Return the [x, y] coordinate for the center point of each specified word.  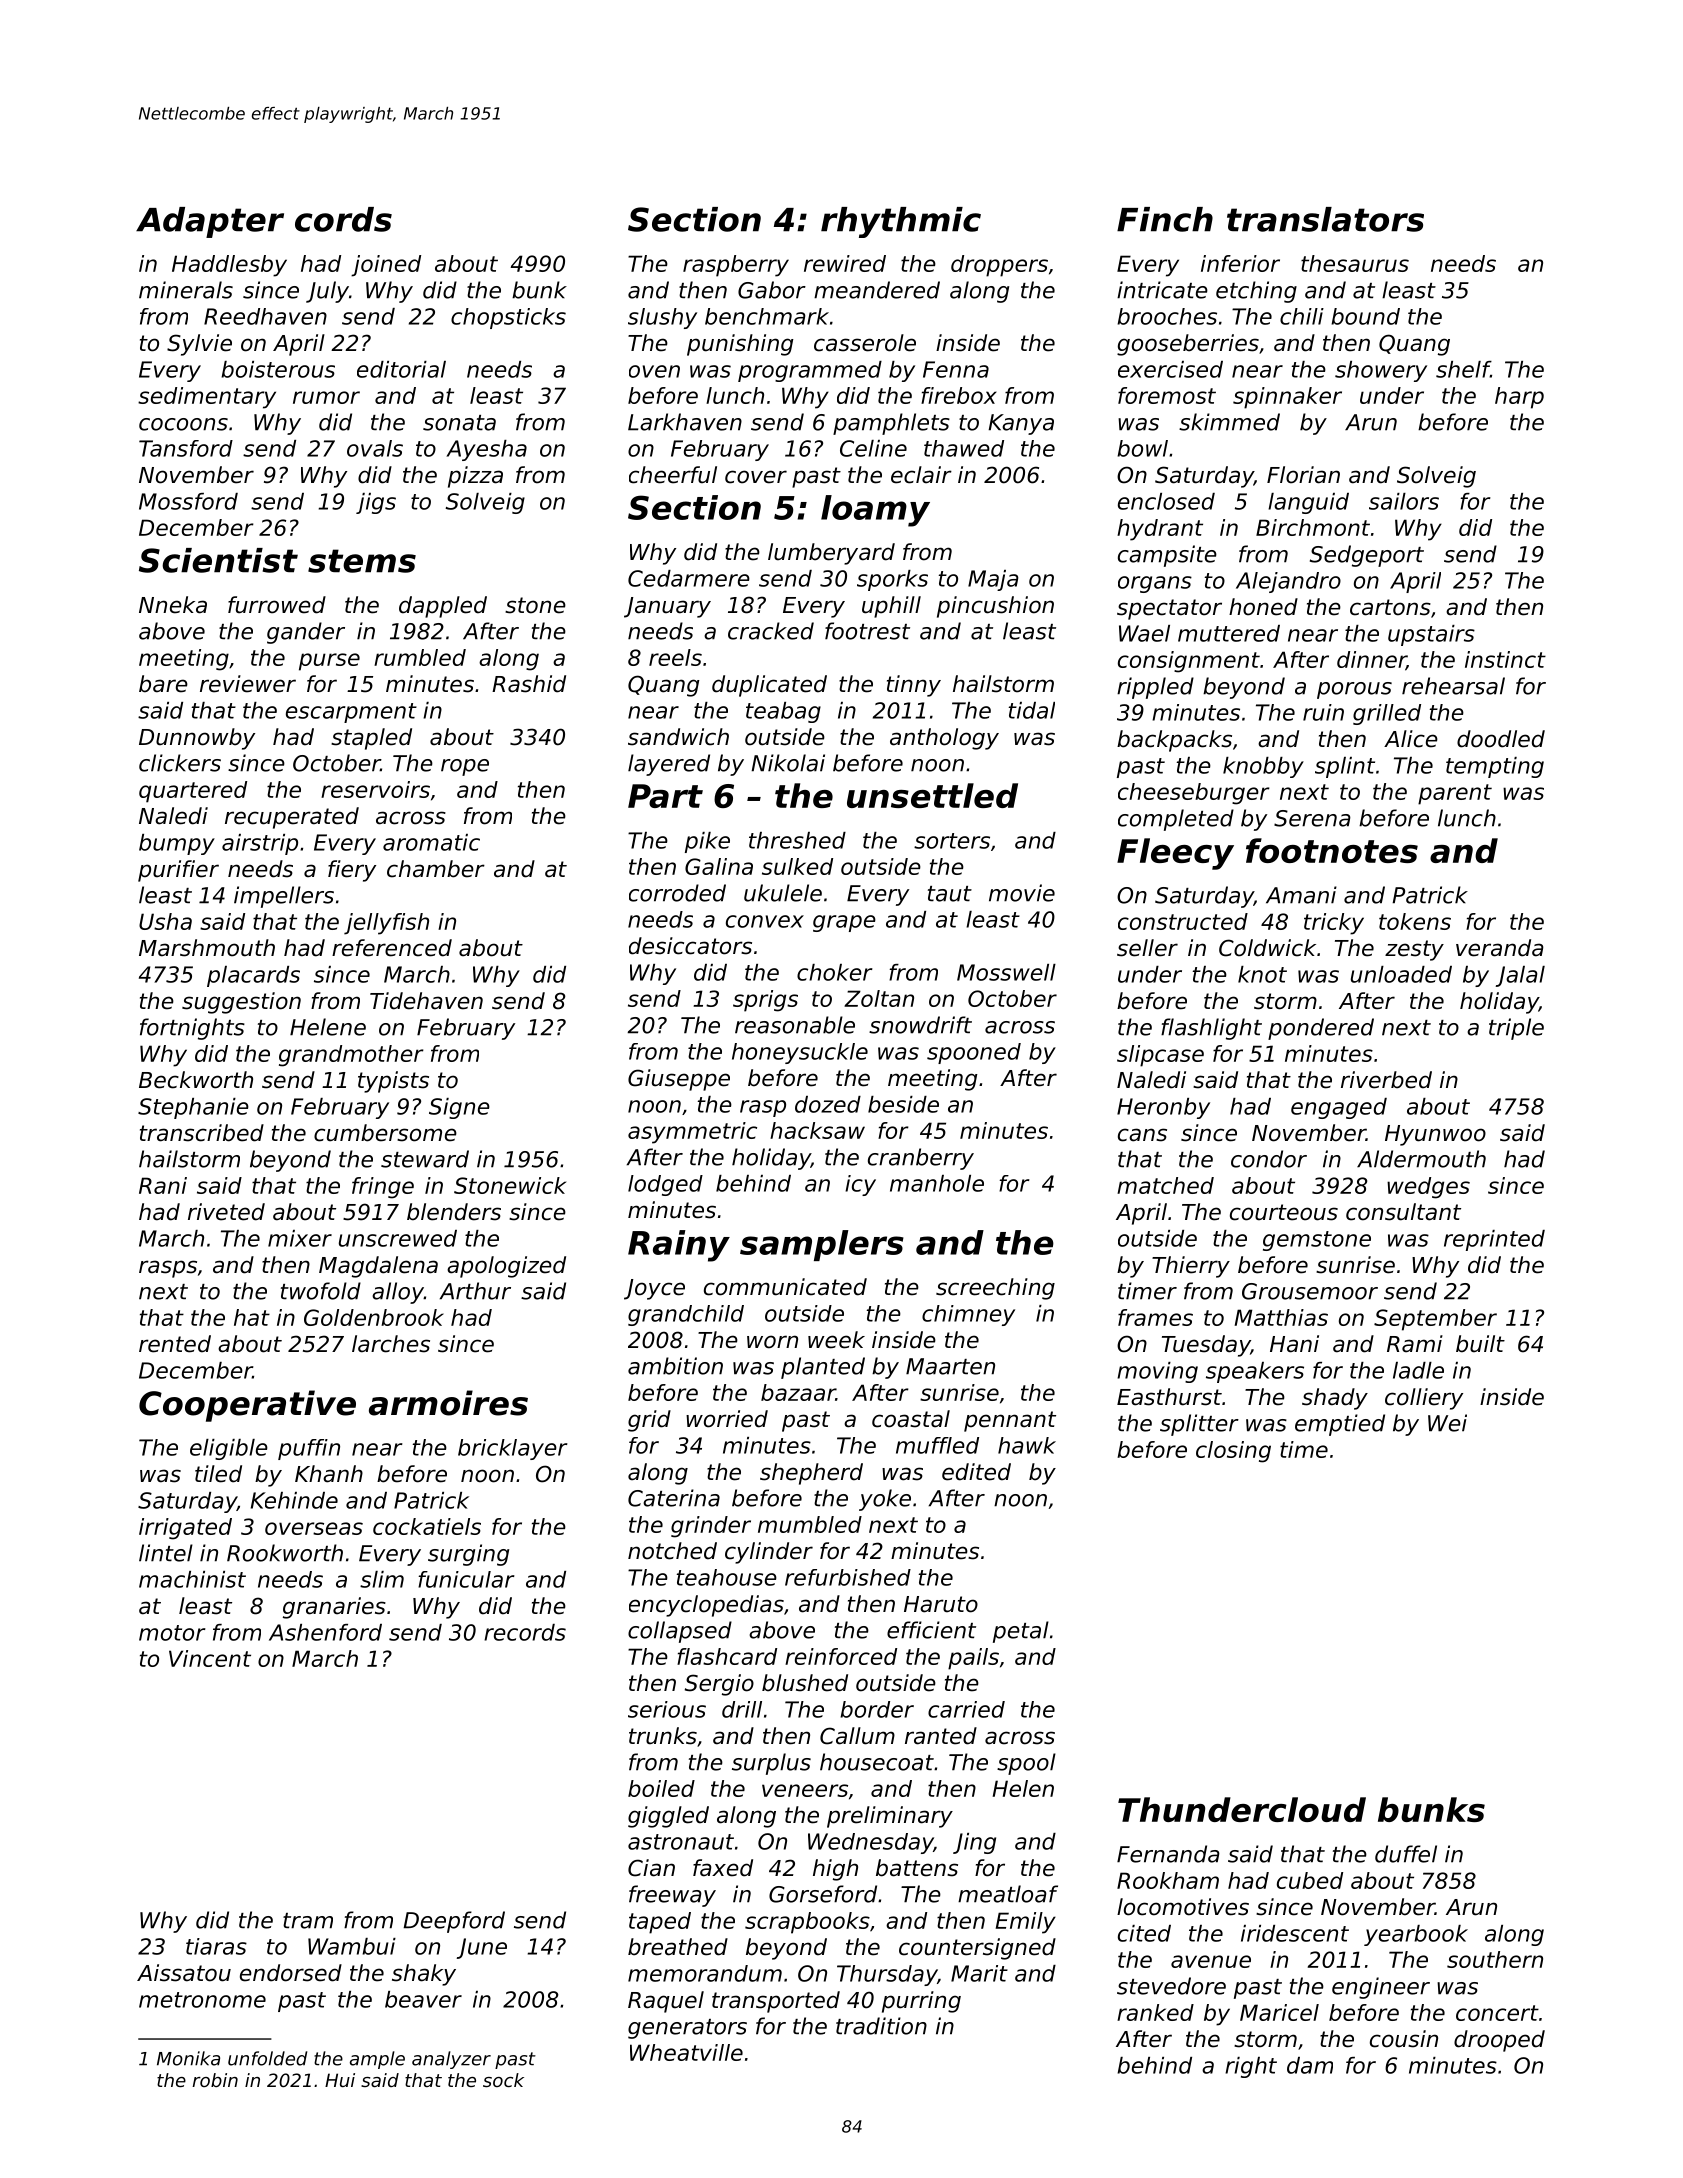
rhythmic [901, 222]
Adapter [210, 222]
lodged [665, 1185]
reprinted [1494, 1240]
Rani [163, 1185]
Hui [340, 2080]
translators [1325, 219]
